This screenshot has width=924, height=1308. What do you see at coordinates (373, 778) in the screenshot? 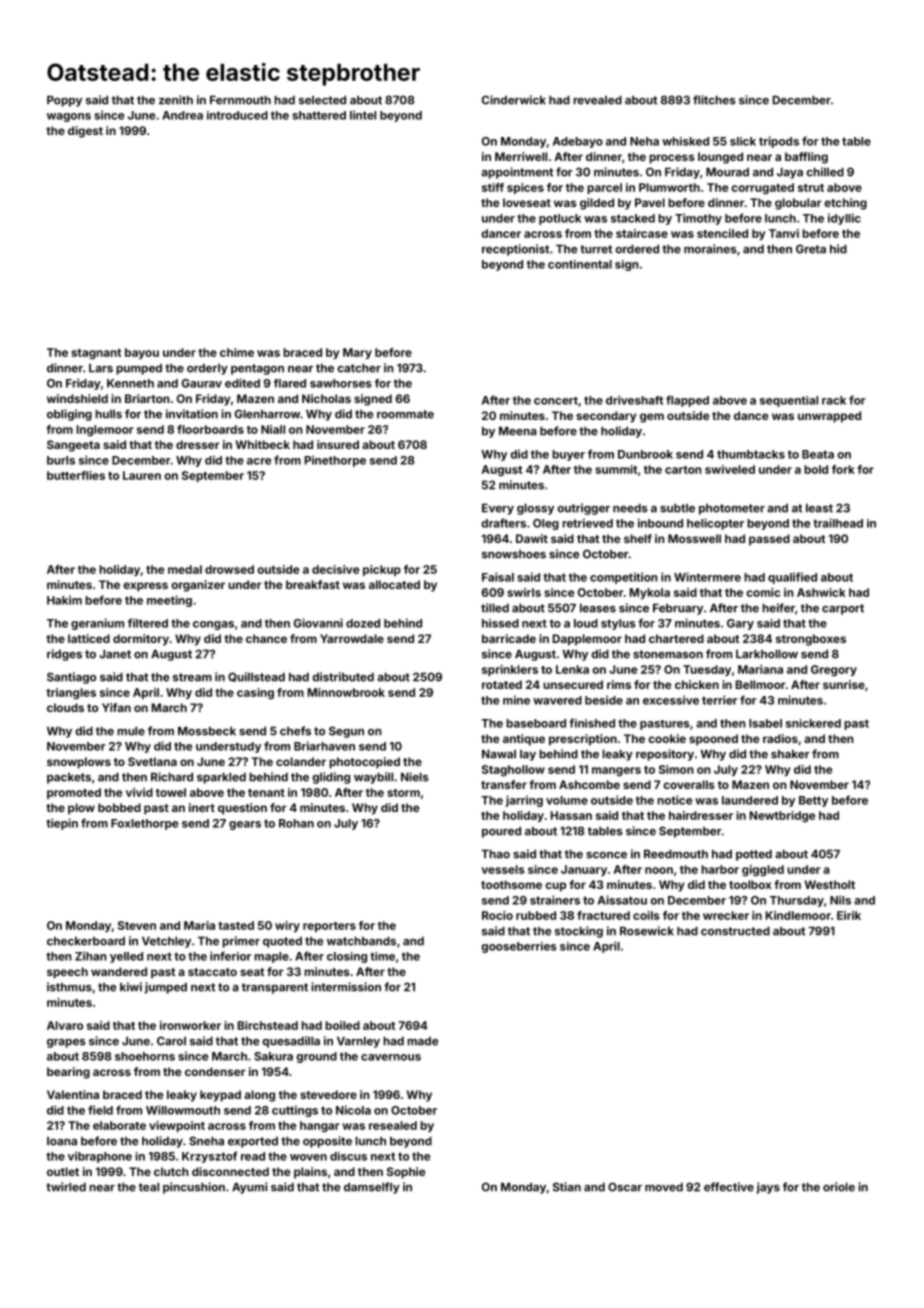
I see `waybill` at bounding box center [373, 778].
